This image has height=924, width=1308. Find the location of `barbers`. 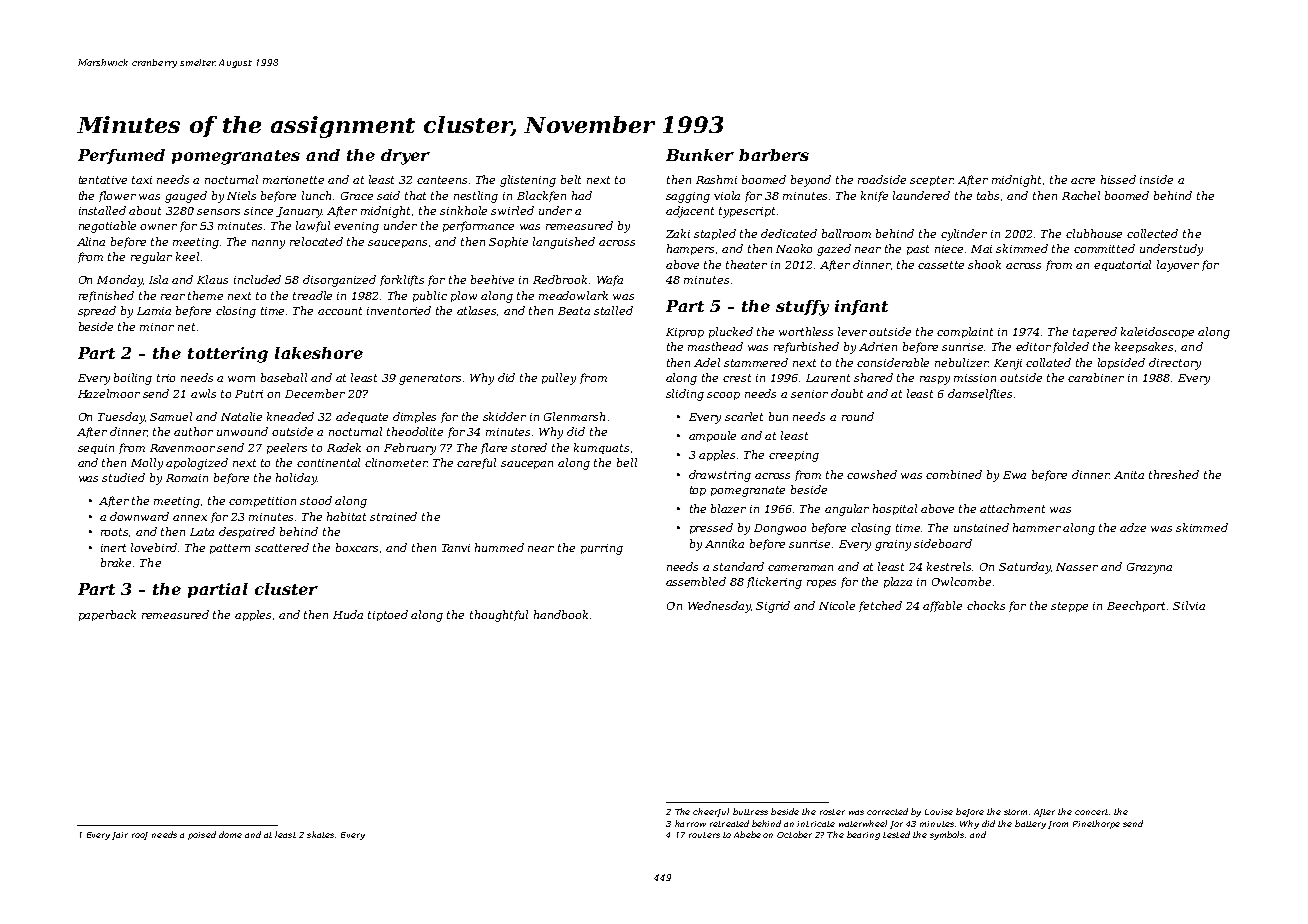

barbers is located at coordinates (774, 155).
